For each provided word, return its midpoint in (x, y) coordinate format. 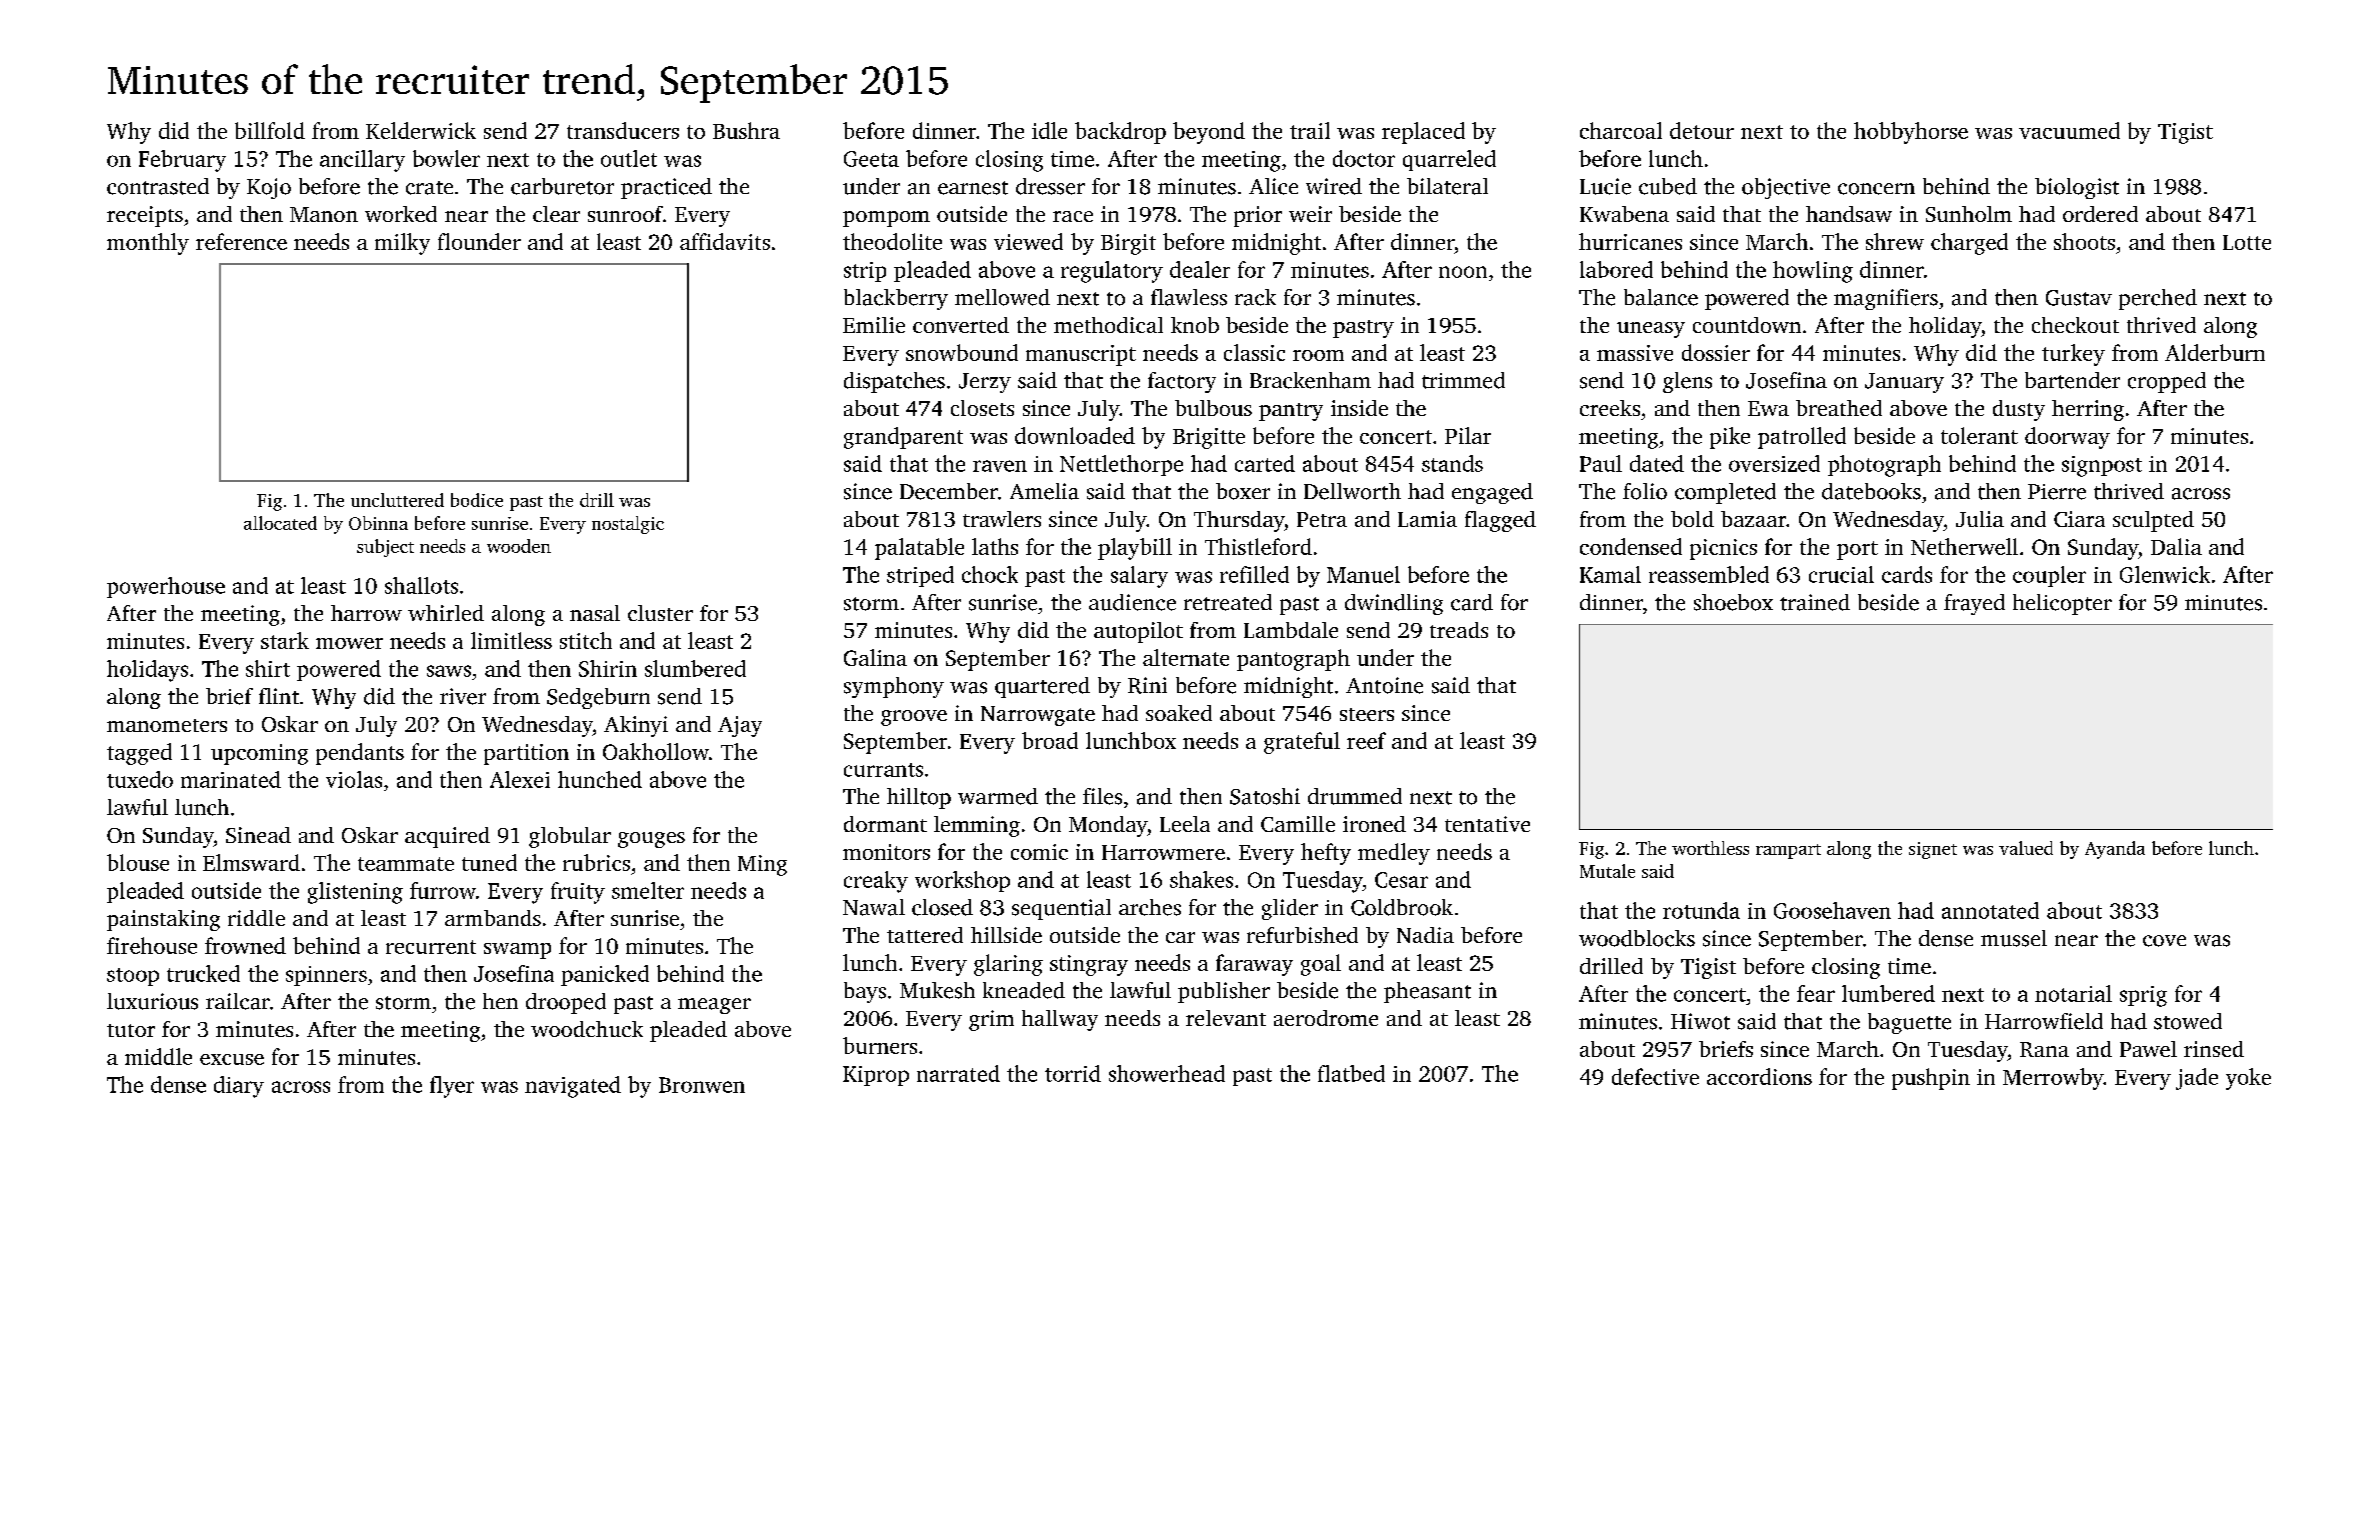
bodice (477, 500)
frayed (1974, 604)
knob (1195, 325)
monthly (148, 244)
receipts (145, 216)
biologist (2077, 188)
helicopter (2062, 604)
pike (1730, 438)
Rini (1147, 685)
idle (1049, 130)
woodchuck (587, 1029)
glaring (1008, 965)
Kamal (1610, 574)
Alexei (520, 779)
